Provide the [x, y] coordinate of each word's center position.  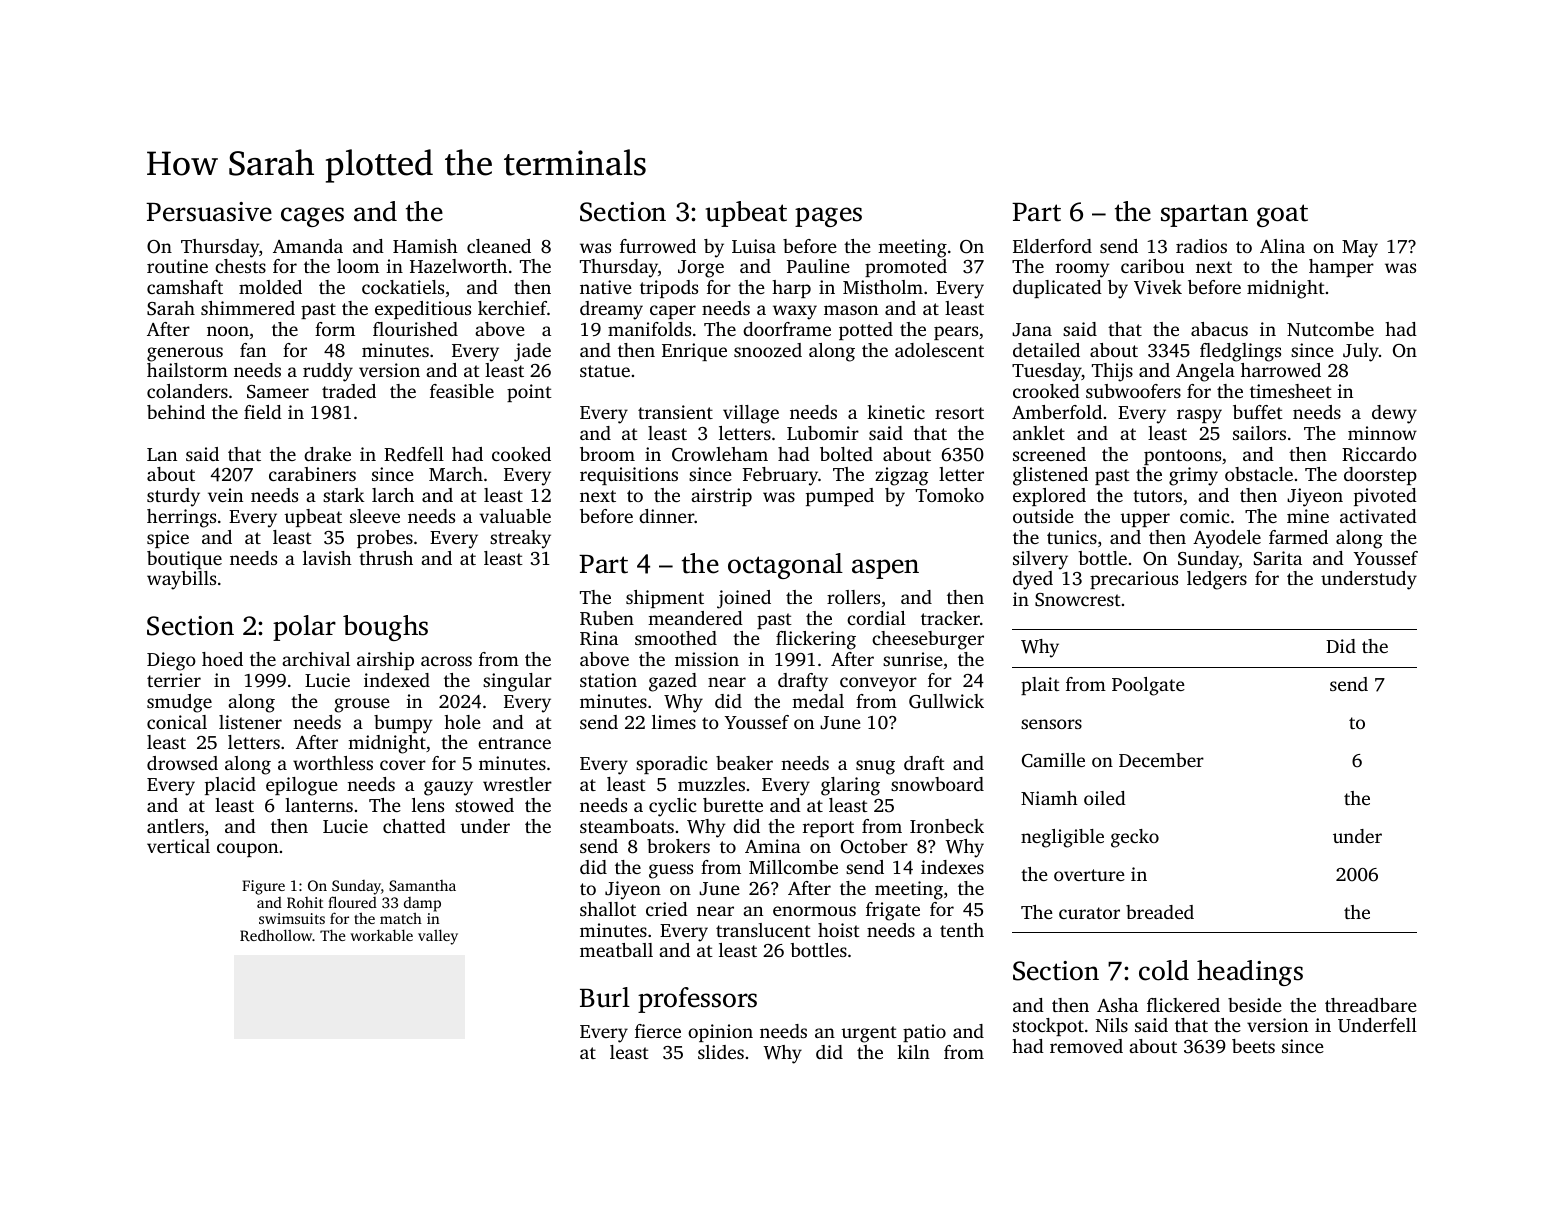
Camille [1053, 760]
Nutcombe [1330, 329]
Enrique [694, 352]
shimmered [248, 308]
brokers [678, 846]
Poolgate [1148, 686]
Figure [263, 887]
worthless [333, 763]
